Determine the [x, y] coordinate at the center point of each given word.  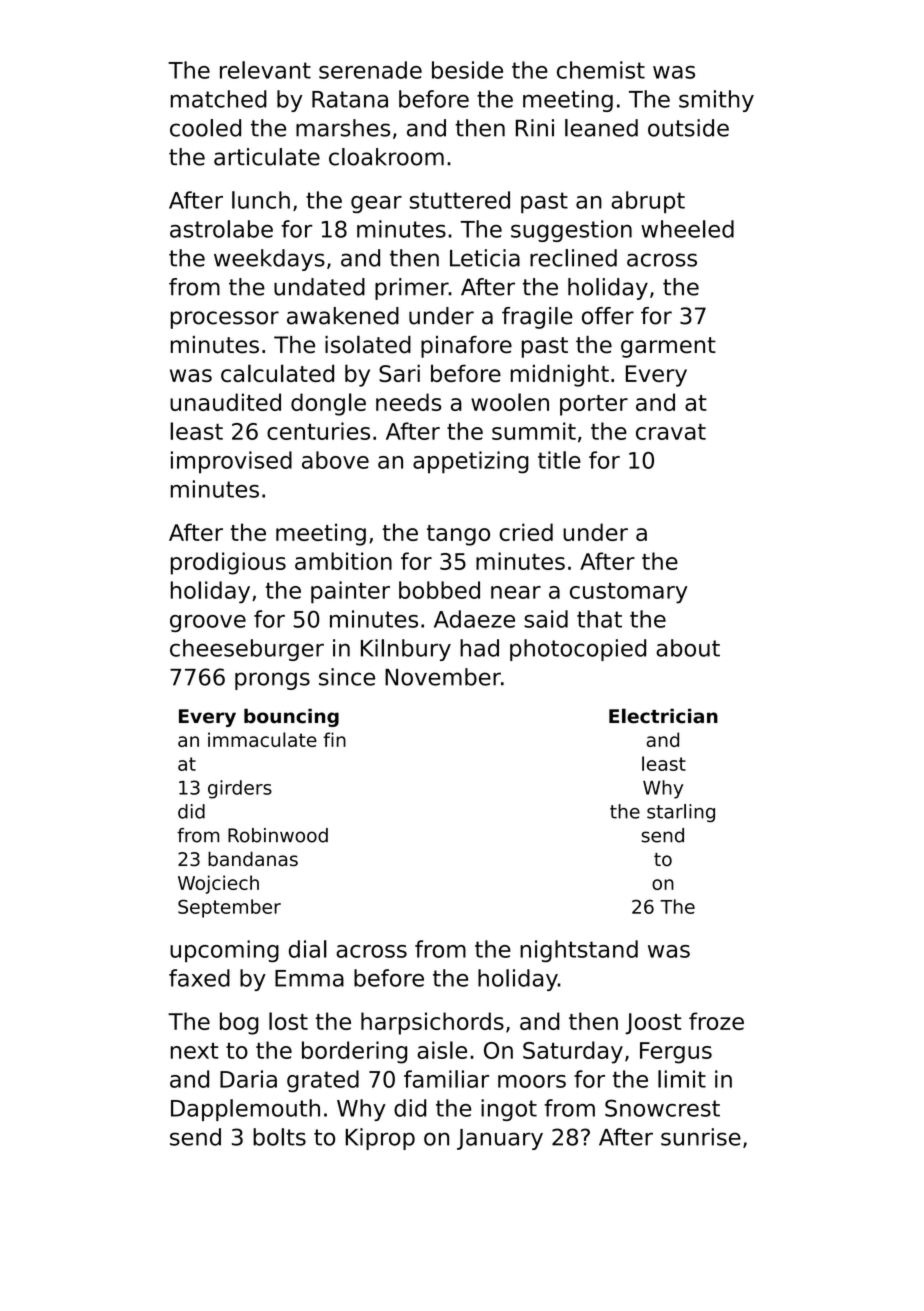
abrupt [648, 202]
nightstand [579, 951]
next [194, 1051]
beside [467, 70]
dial [308, 949]
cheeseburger [247, 650]
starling [681, 813]
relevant [265, 70]
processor [225, 320]
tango [458, 535]
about [688, 648]
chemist [601, 70]
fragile [537, 318]
